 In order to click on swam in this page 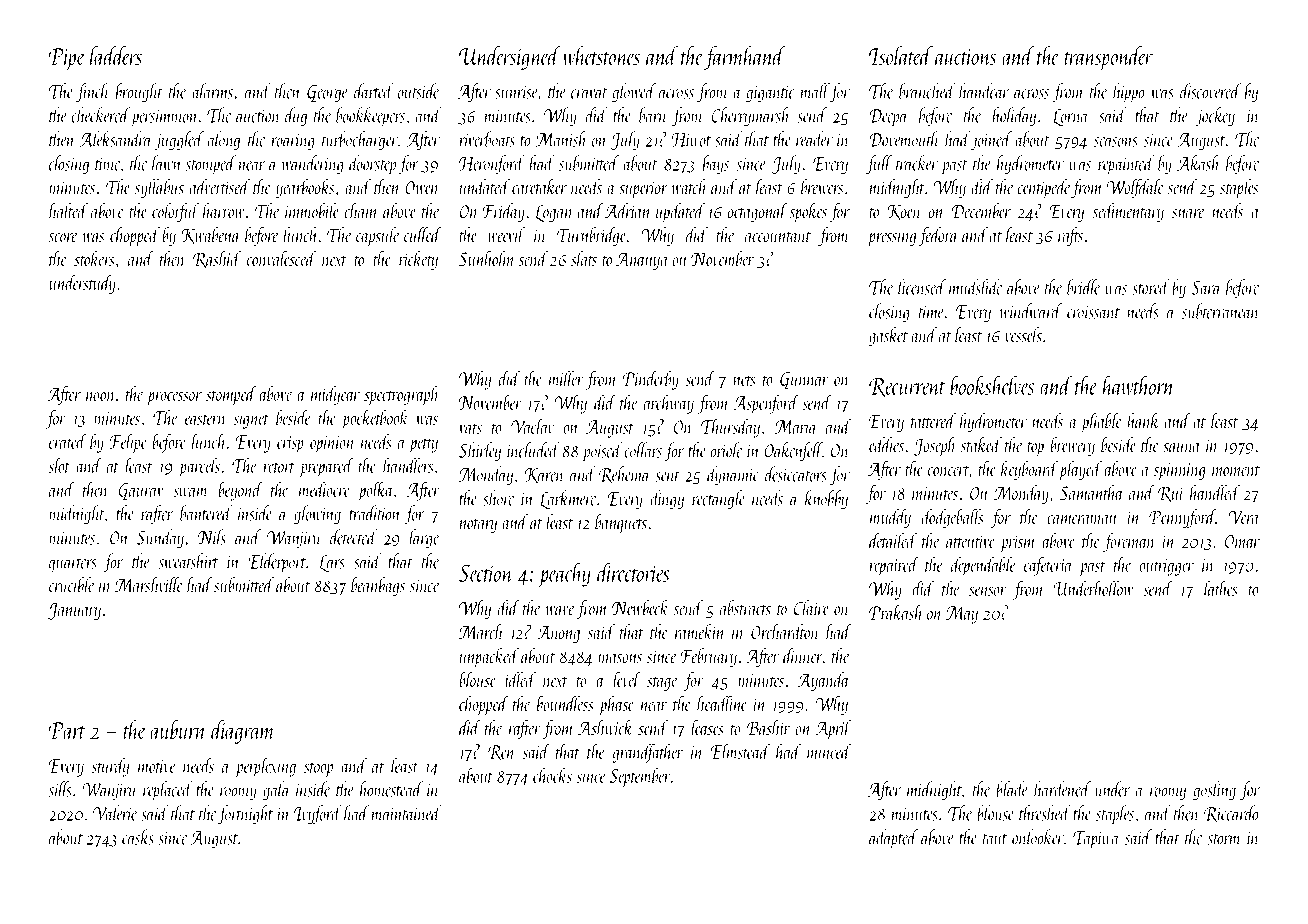, I will do `click(191, 492)`.
